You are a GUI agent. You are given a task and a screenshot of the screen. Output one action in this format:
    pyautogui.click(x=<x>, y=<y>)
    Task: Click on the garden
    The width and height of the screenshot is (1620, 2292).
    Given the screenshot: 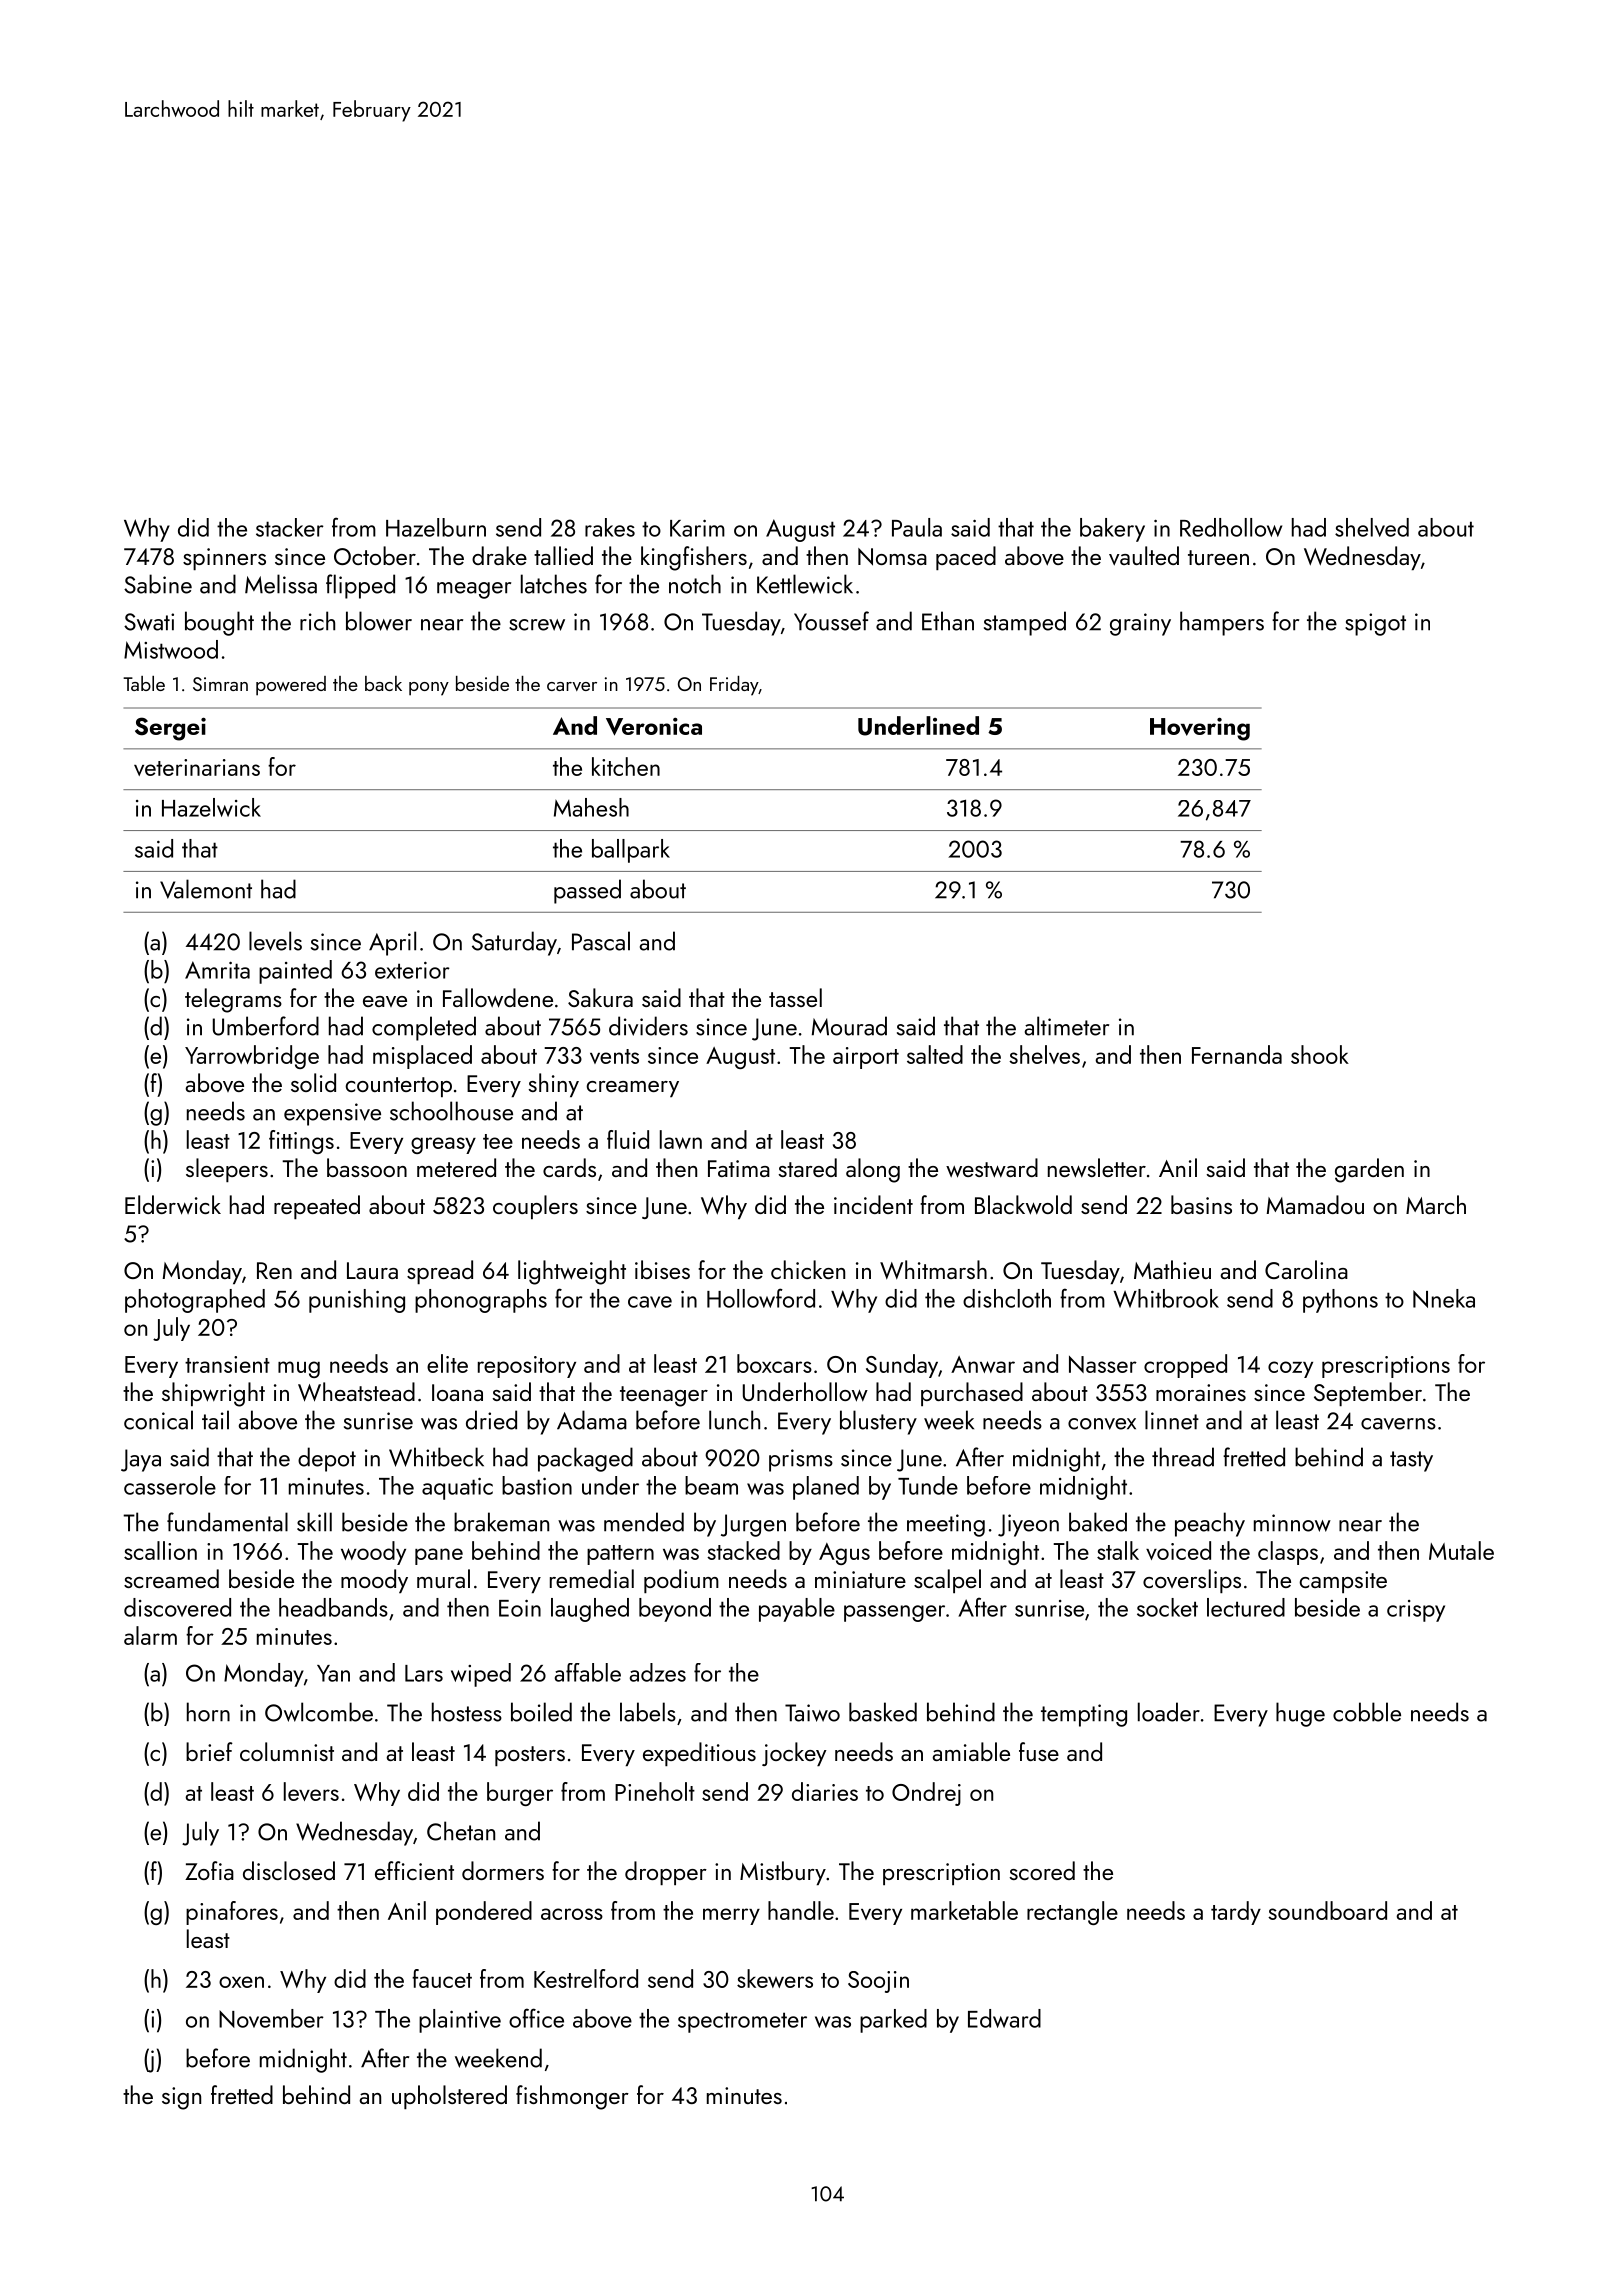 What is the action you would take?
    pyautogui.click(x=1369, y=1170)
